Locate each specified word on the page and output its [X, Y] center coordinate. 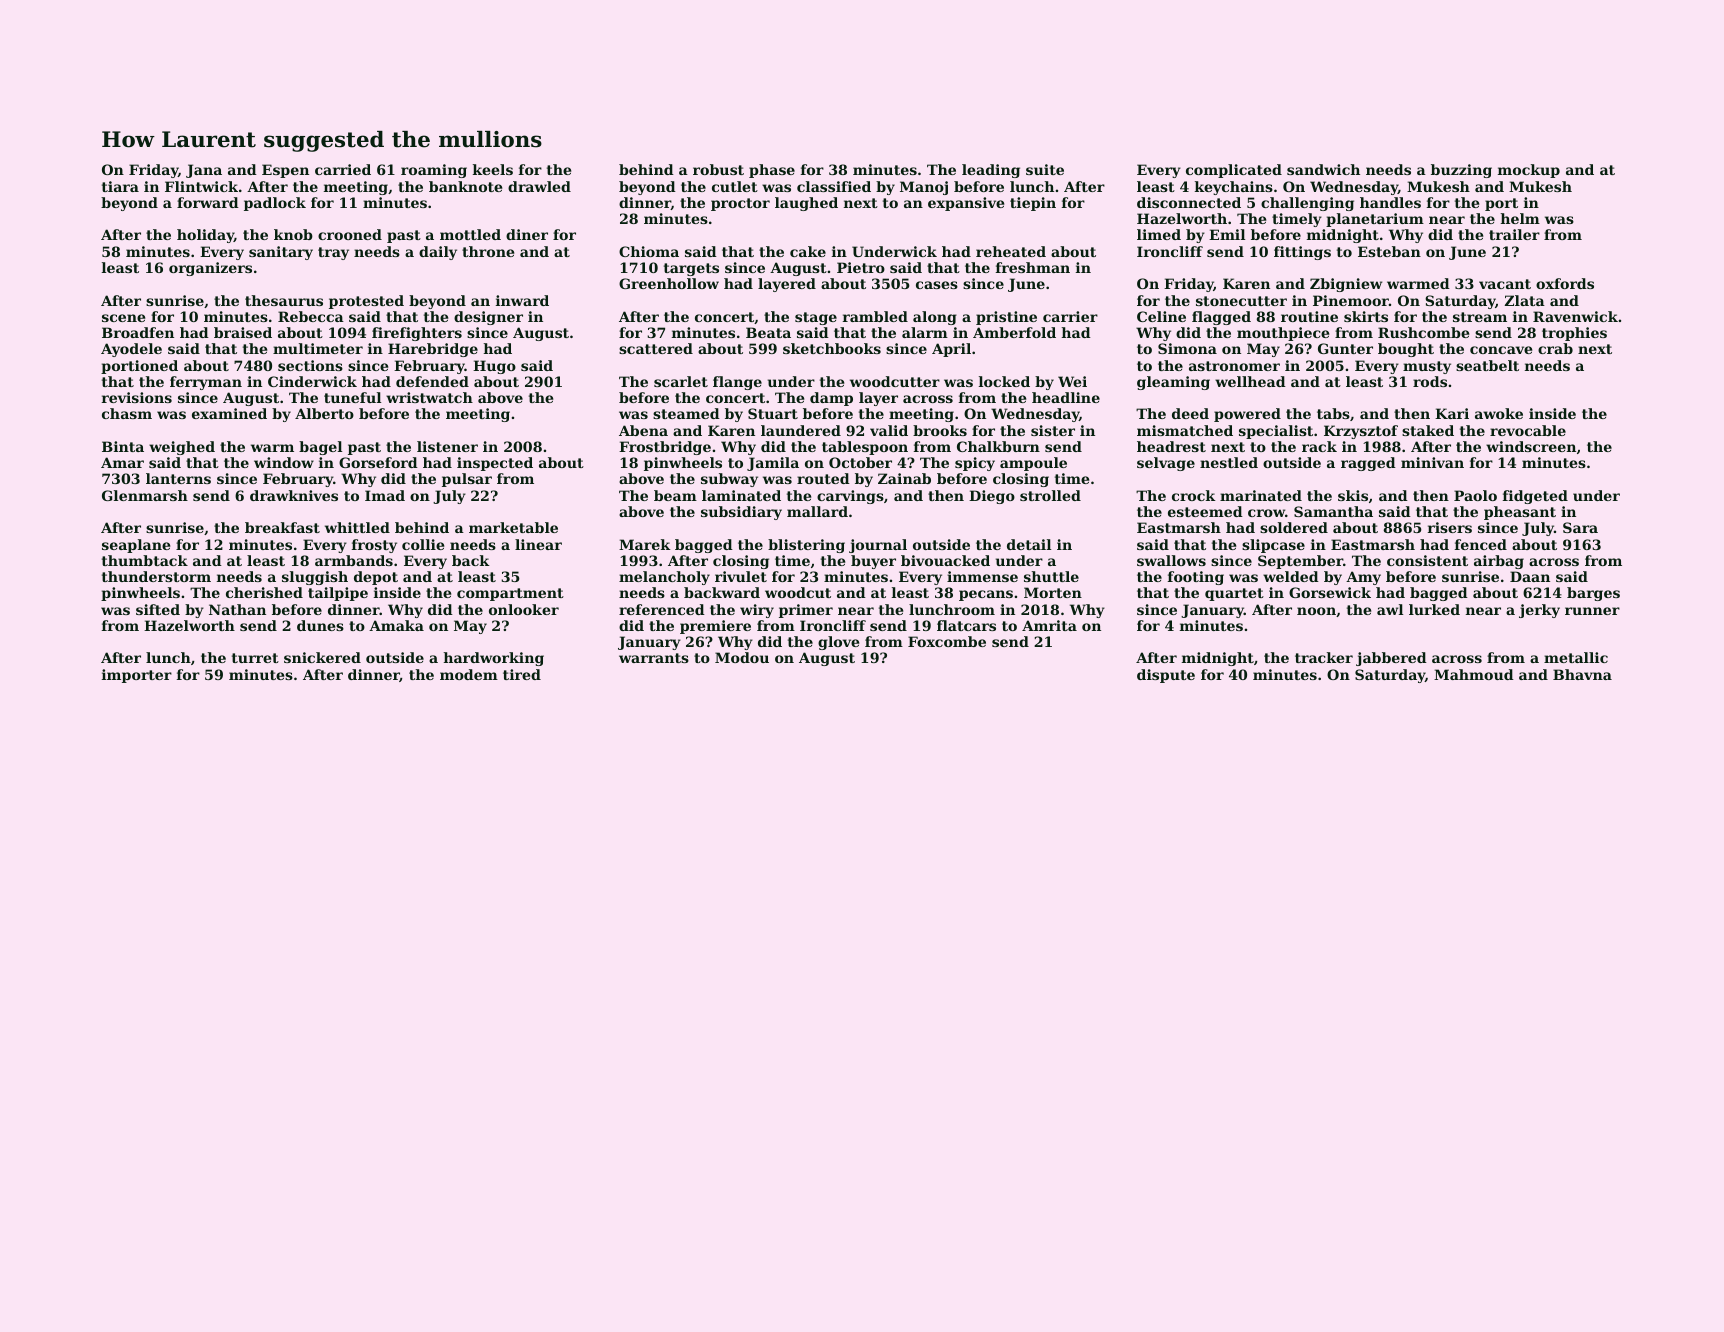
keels [493, 169]
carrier [1070, 316]
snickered [322, 657]
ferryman [206, 383]
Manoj [924, 188]
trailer [1514, 234]
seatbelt [1487, 365]
